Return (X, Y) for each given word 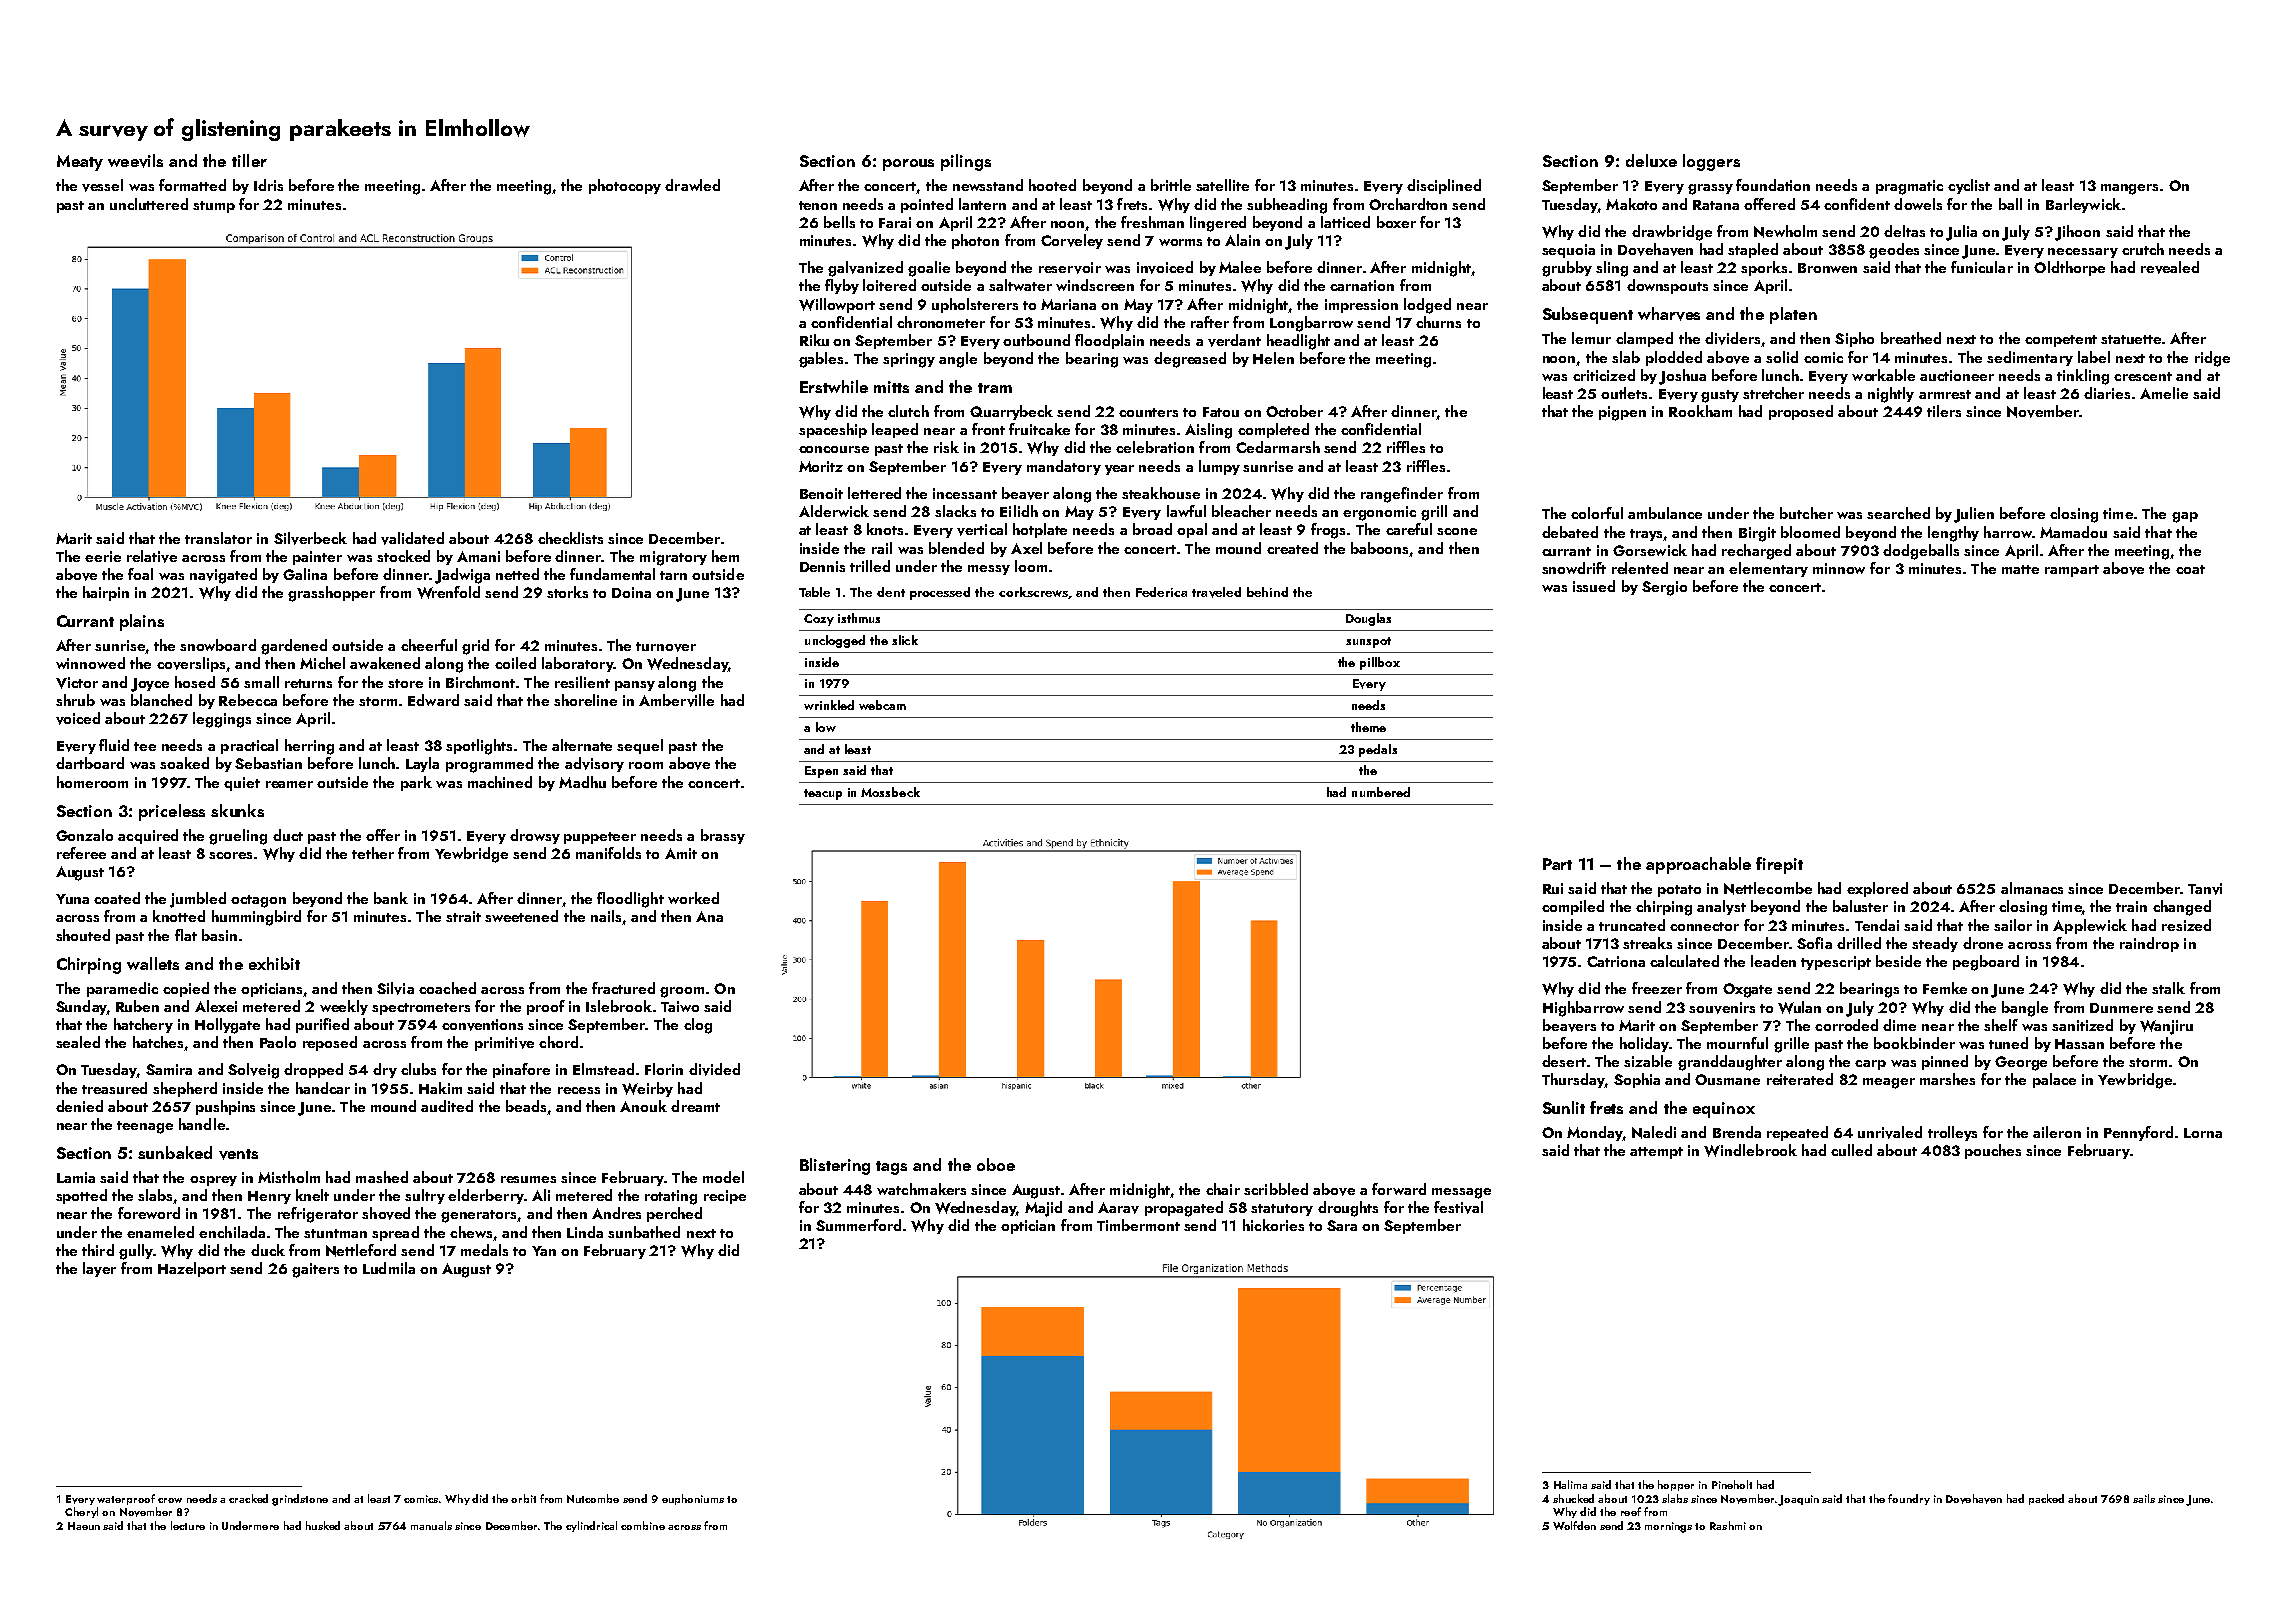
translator (218, 538)
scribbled (1276, 1189)
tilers (1944, 411)
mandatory (1064, 467)
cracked (248, 1498)
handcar (323, 1088)
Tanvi (2205, 889)
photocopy (625, 186)
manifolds (608, 853)
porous (908, 165)
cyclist (1969, 186)
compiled (1573, 907)
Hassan (2079, 1044)
